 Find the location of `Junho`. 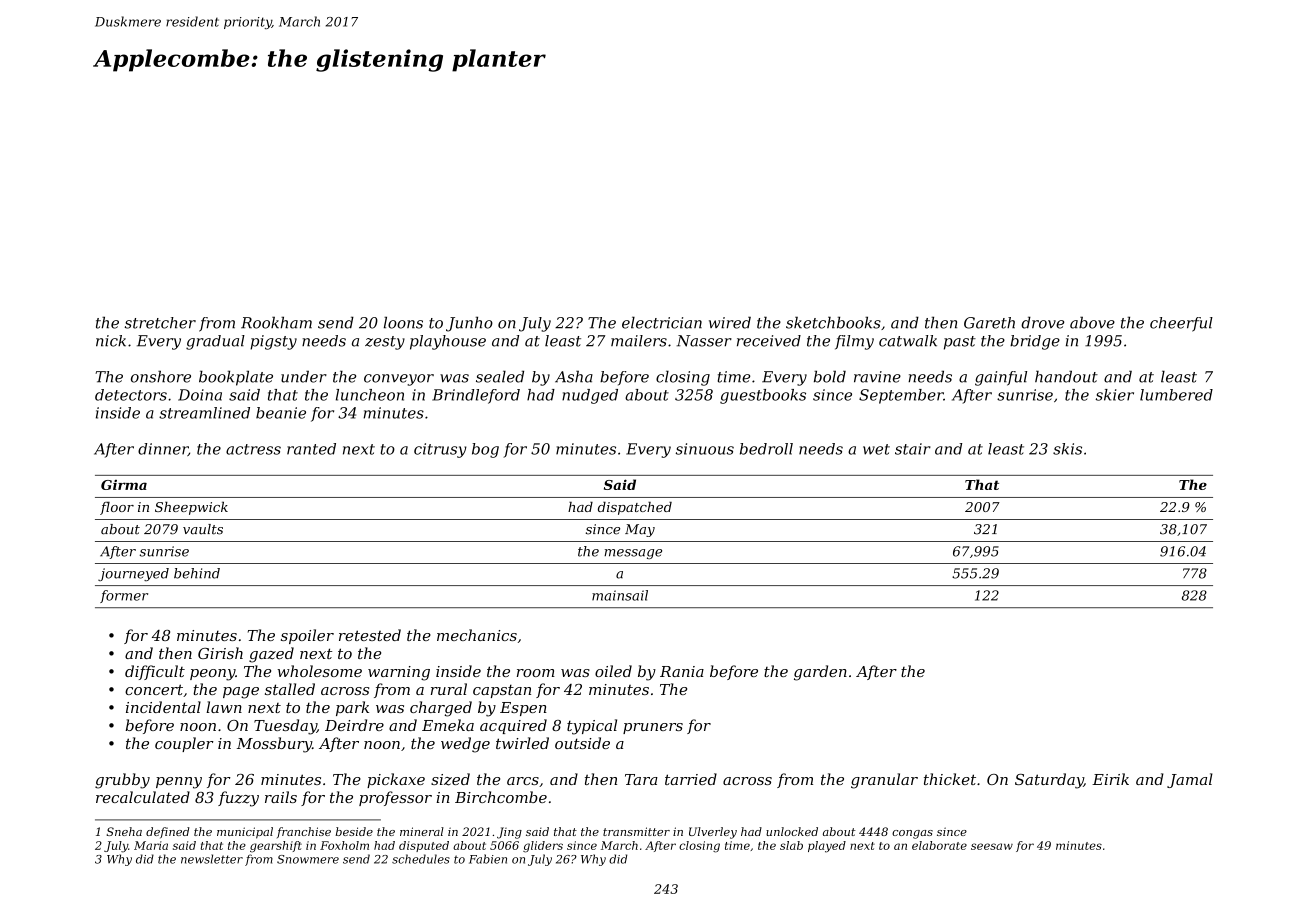

Junho is located at coordinates (469, 324).
